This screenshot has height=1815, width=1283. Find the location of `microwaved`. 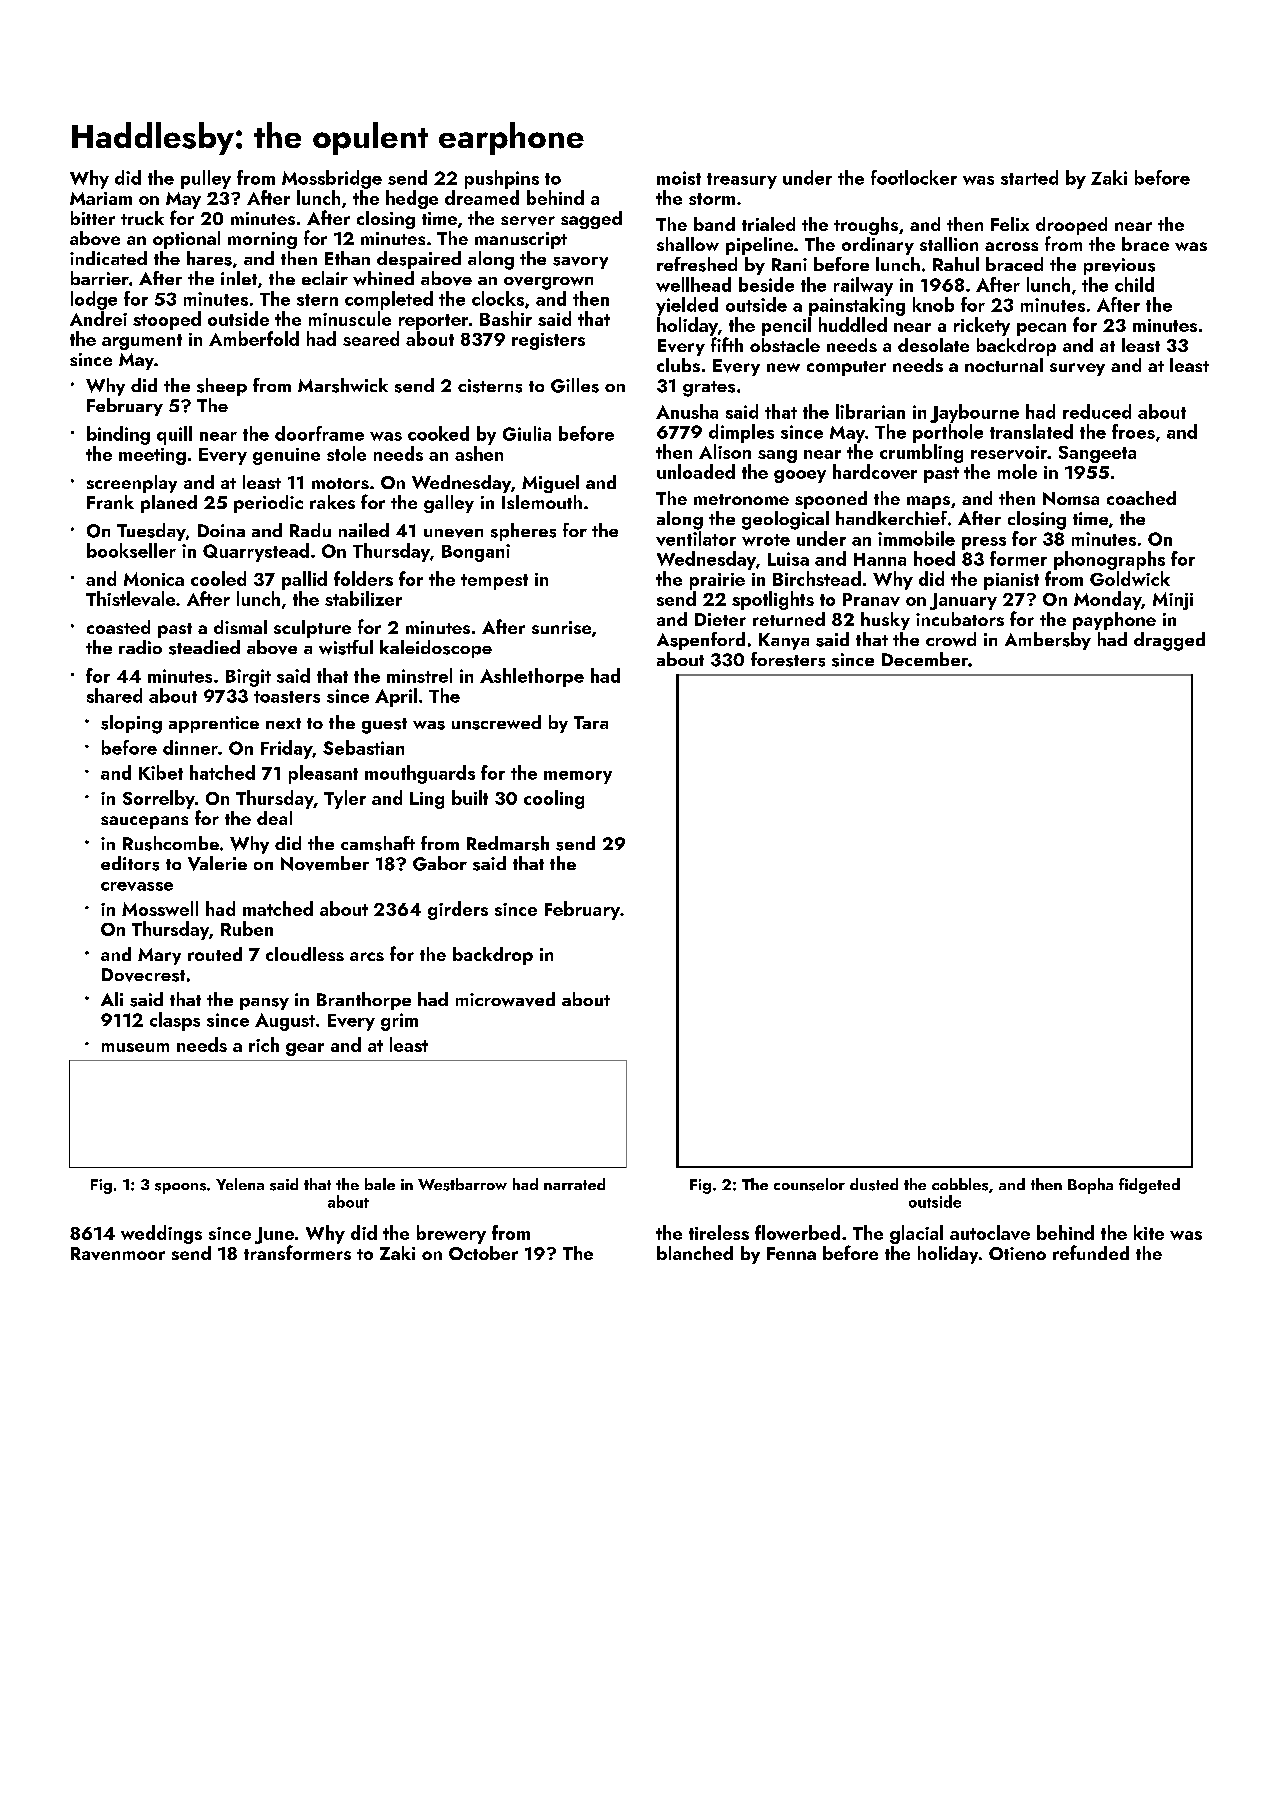

microwaved is located at coordinates (505, 999).
